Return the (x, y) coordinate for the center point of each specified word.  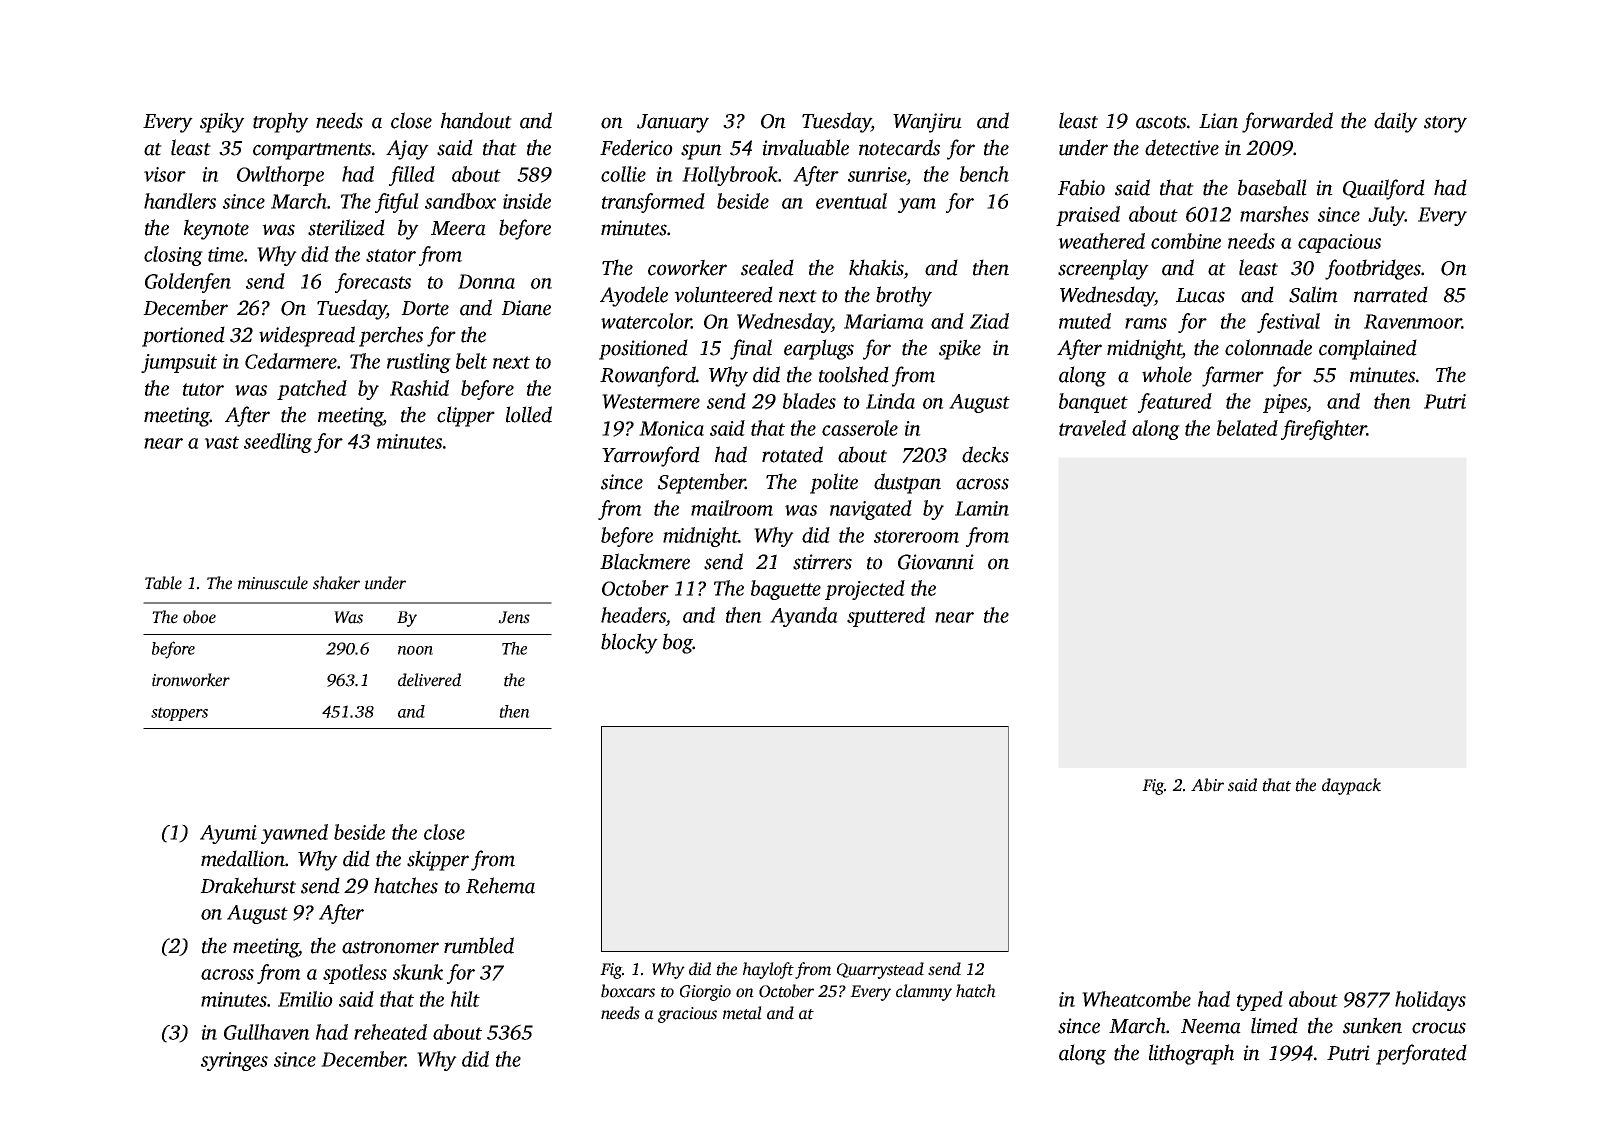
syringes (234, 1061)
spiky (222, 122)
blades (809, 401)
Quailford (1384, 189)
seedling (278, 443)
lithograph (1191, 1054)
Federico (636, 147)
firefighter (1324, 430)
